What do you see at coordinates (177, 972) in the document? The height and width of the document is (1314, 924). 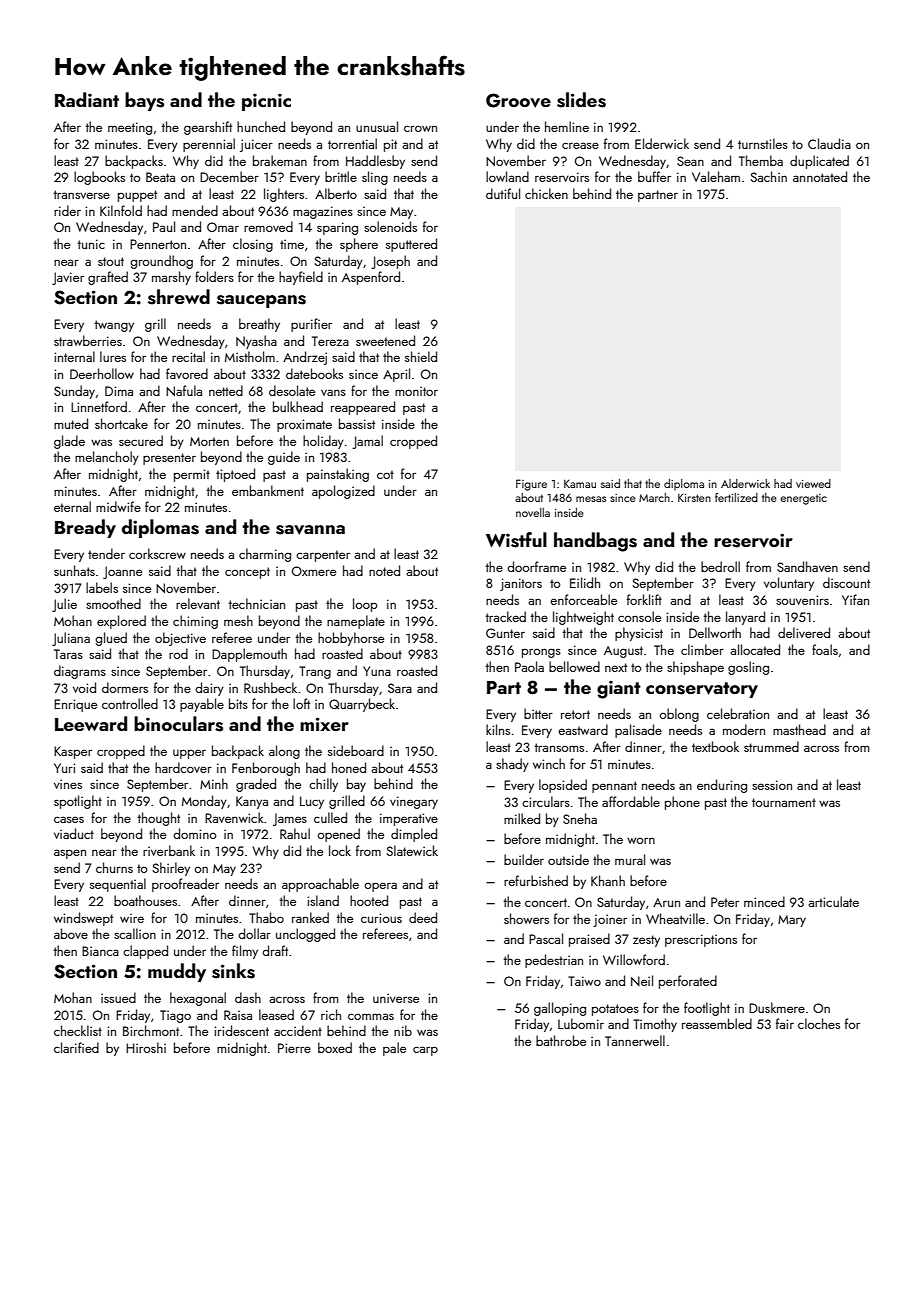 I see `muddy` at bounding box center [177, 972].
